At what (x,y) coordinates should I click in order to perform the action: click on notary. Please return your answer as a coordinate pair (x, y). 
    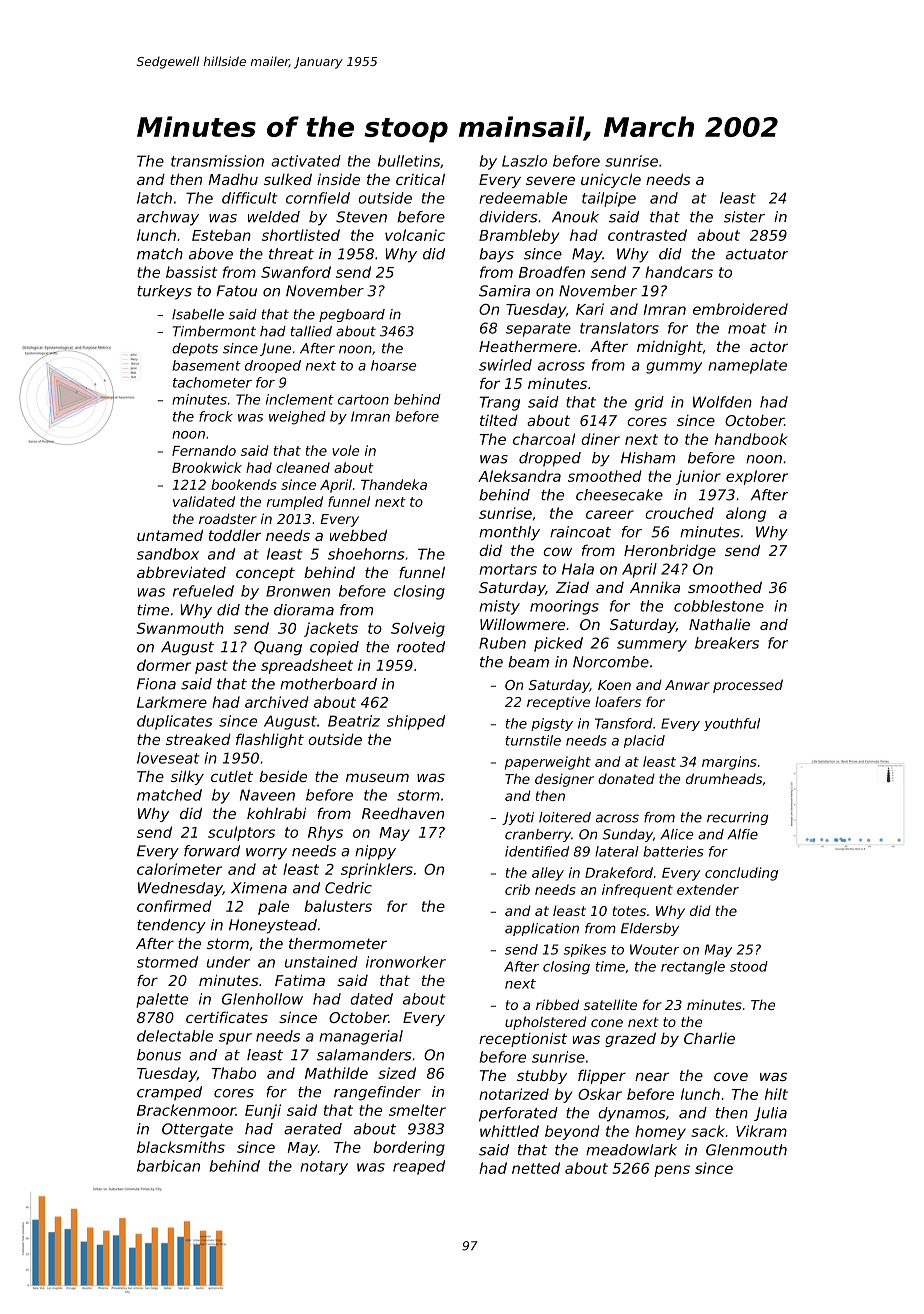
    Looking at the image, I should click on (324, 1168).
